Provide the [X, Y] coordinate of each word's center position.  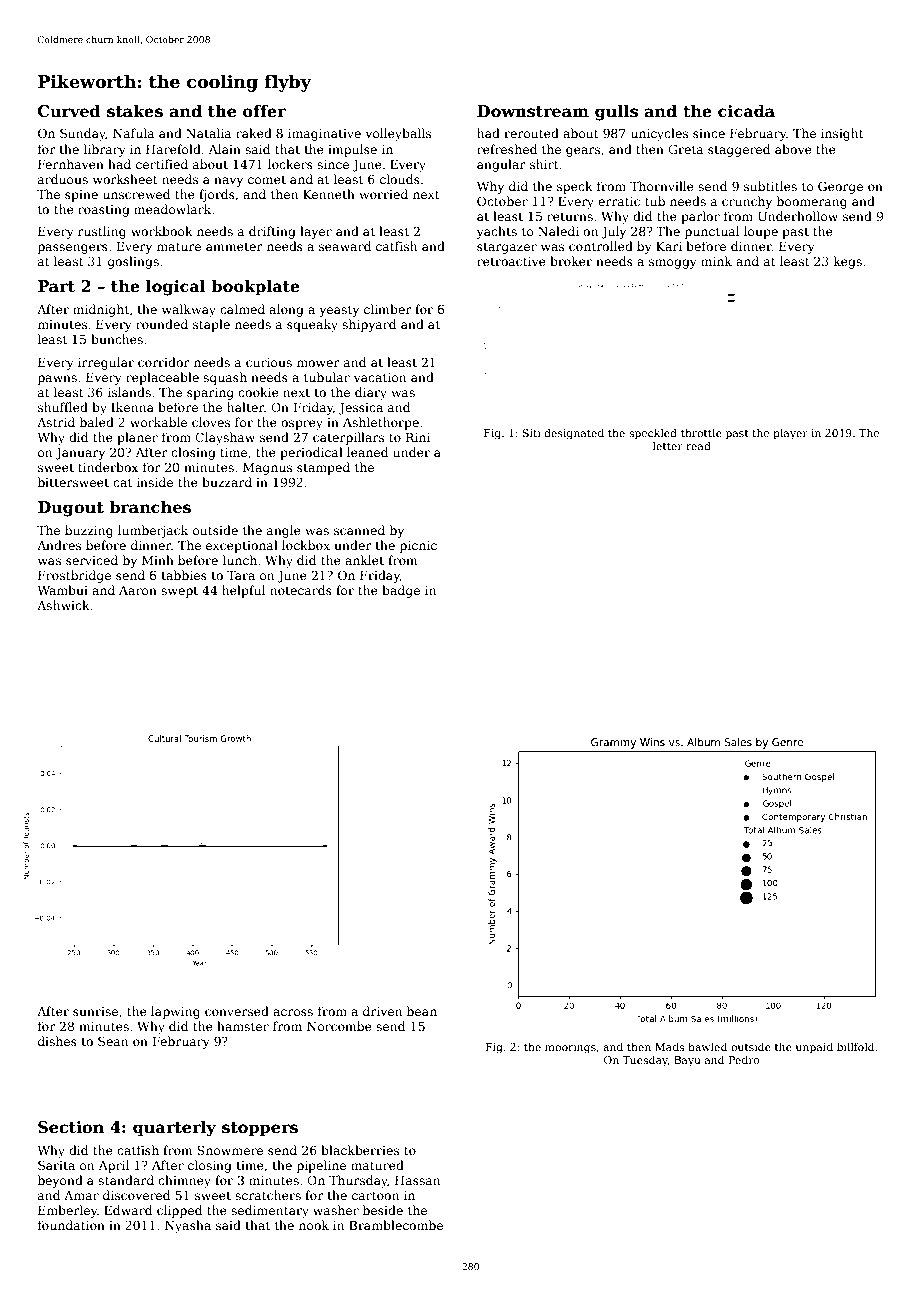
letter [668, 445]
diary [371, 393]
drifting [272, 232]
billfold [855, 1046]
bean [422, 1011]
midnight [101, 310]
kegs [848, 262]
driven [382, 1011]
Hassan [417, 1180]
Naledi [558, 231]
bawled [707, 1046]
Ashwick [63, 605]
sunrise [95, 1011]
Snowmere [230, 1150]
